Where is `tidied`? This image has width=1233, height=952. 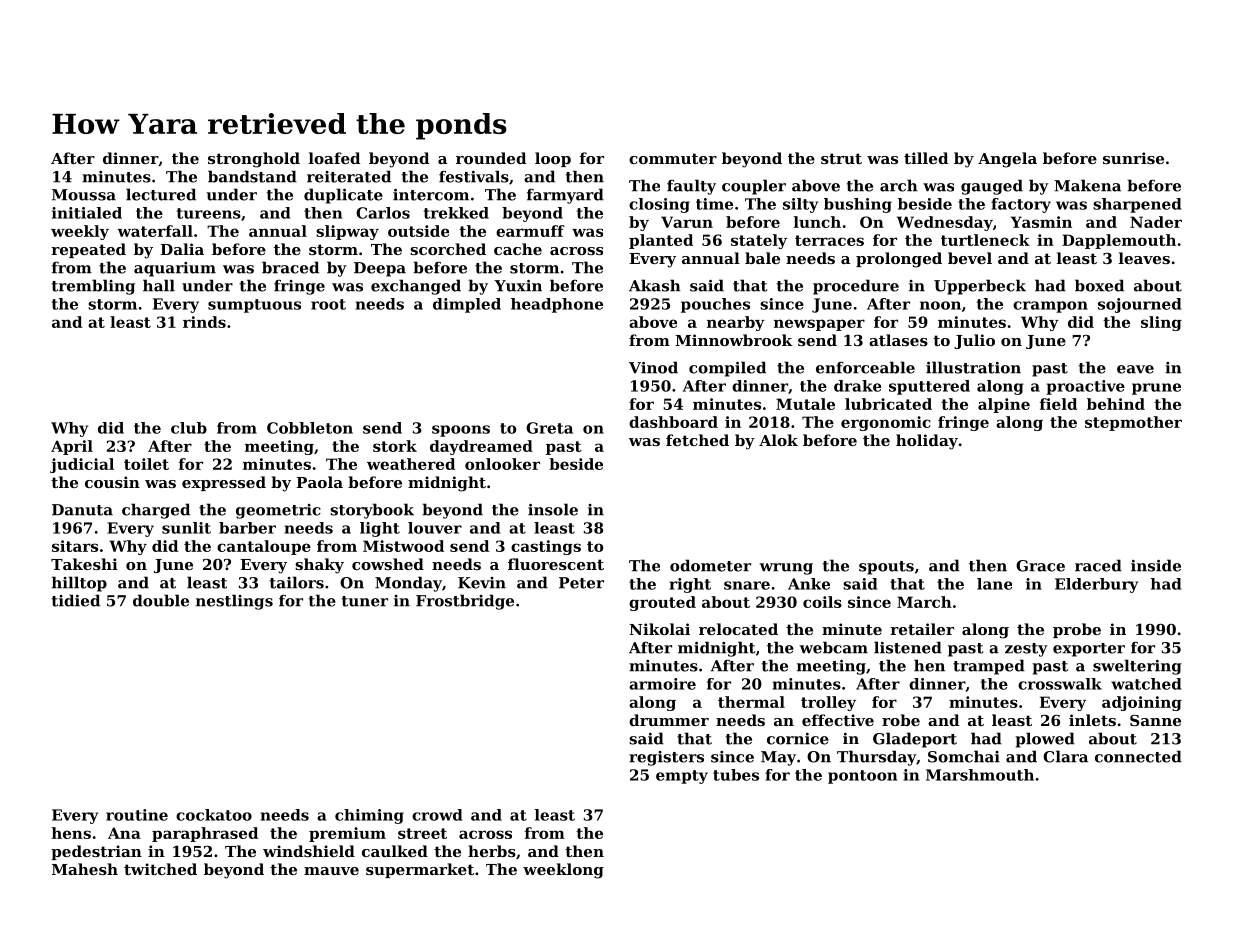
tidied is located at coordinates (76, 600).
